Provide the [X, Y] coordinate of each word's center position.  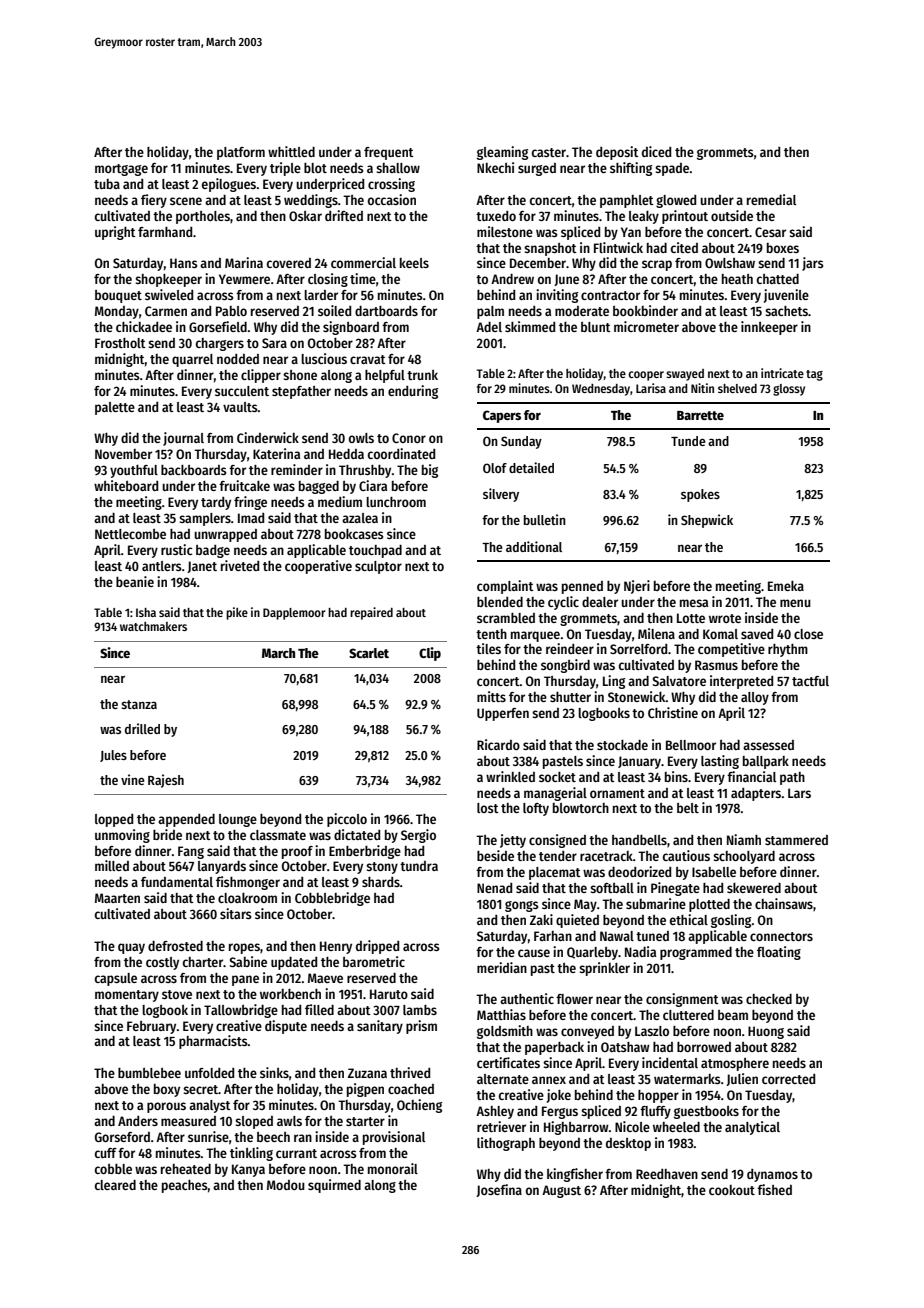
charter [203, 962]
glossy [789, 390]
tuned [652, 936]
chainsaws [784, 903]
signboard [351, 328]
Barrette [700, 415]
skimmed [530, 326]
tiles [488, 648]
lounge [238, 820]
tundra [419, 866]
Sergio [418, 836]
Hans [184, 263]
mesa [694, 603]
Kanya [248, 1170]
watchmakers [153, 626]
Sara [274, 343]
